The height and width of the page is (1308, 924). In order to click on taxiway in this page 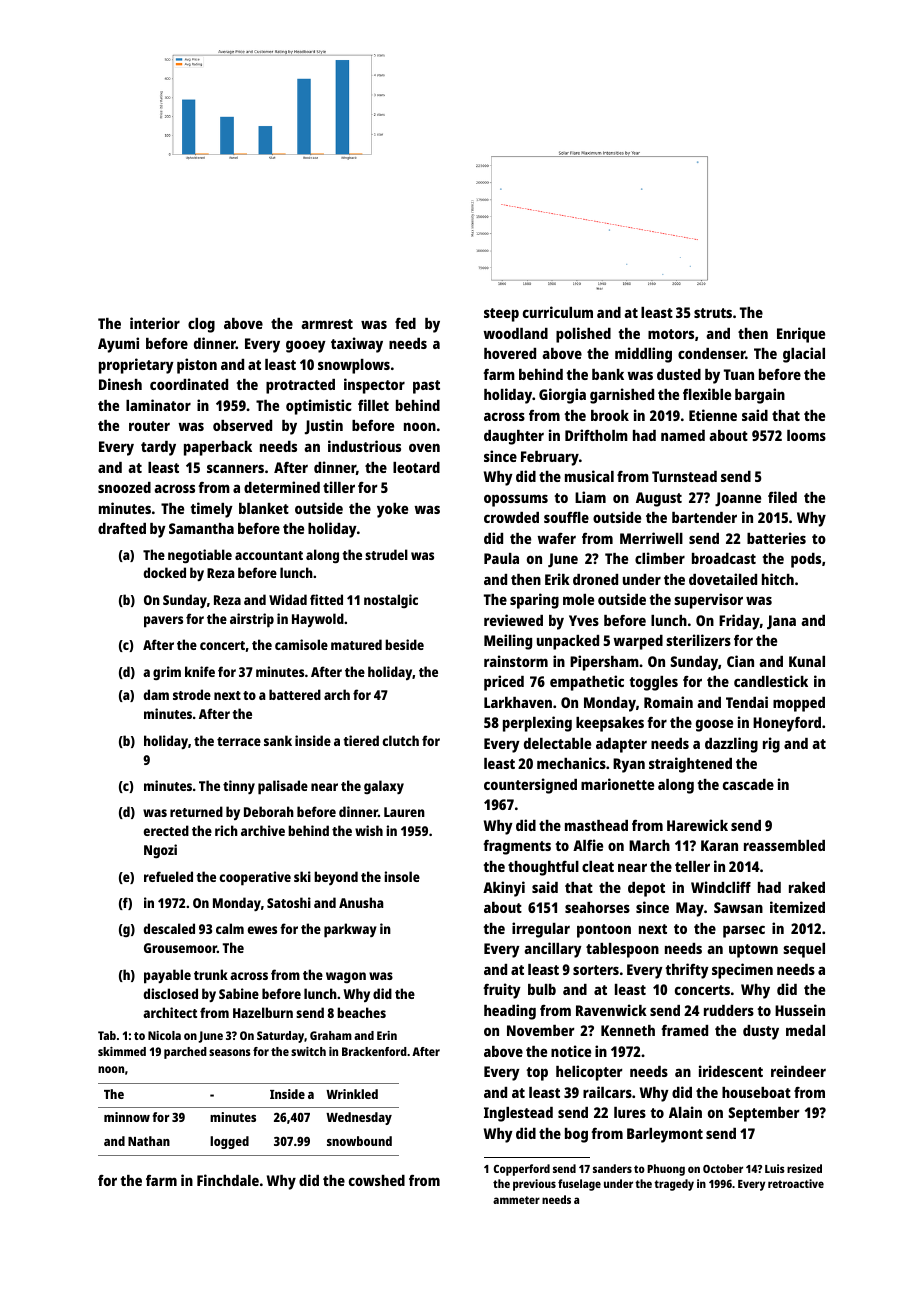, I will do `click(357, 345)`.
